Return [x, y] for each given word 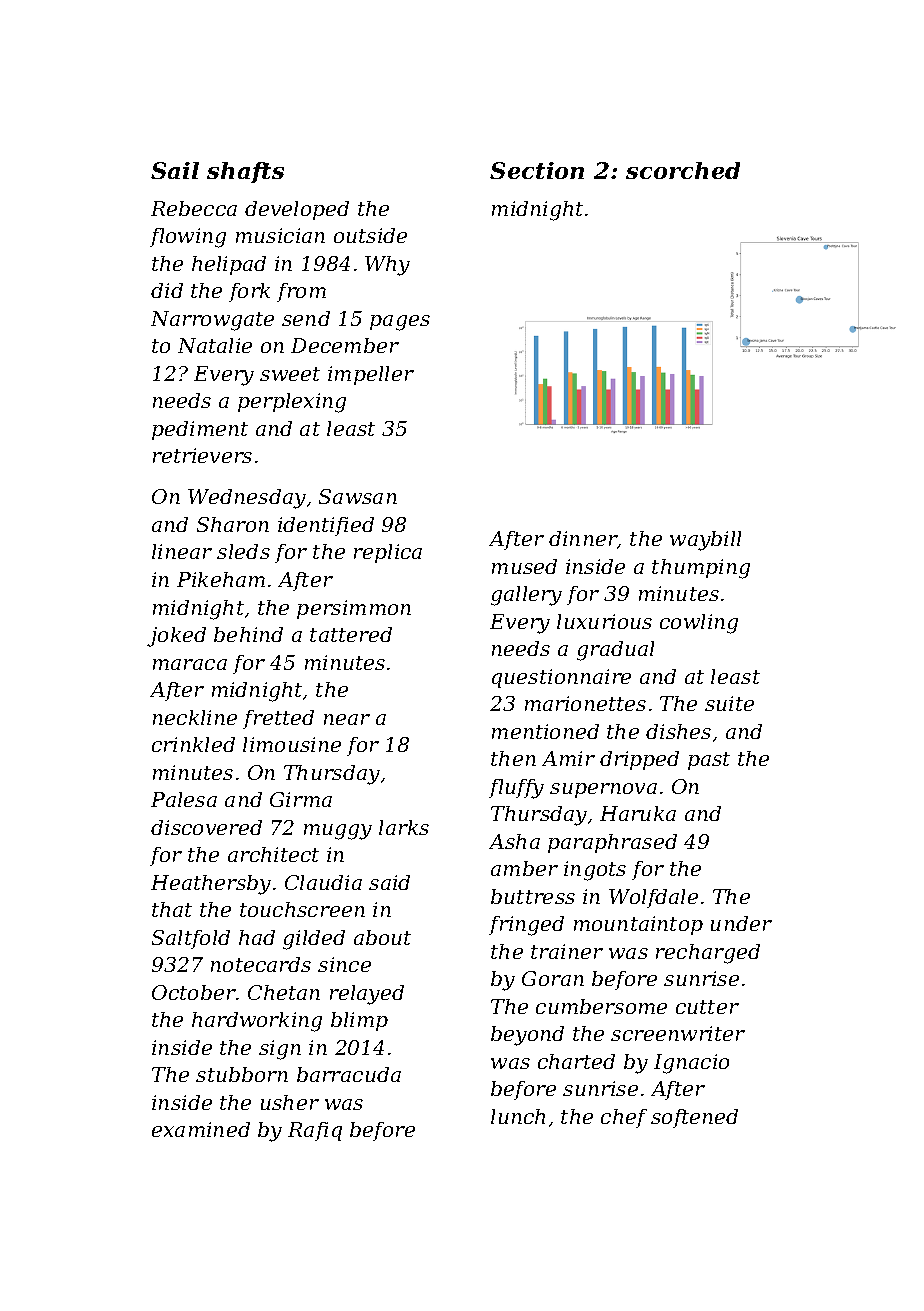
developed [297, 210]
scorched [683, 170]
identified [326, 526]
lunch [518, 1116]
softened [694, 1118]
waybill [705, 541]
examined [201, 1129]
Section [537, 170]
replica [388, 553]
